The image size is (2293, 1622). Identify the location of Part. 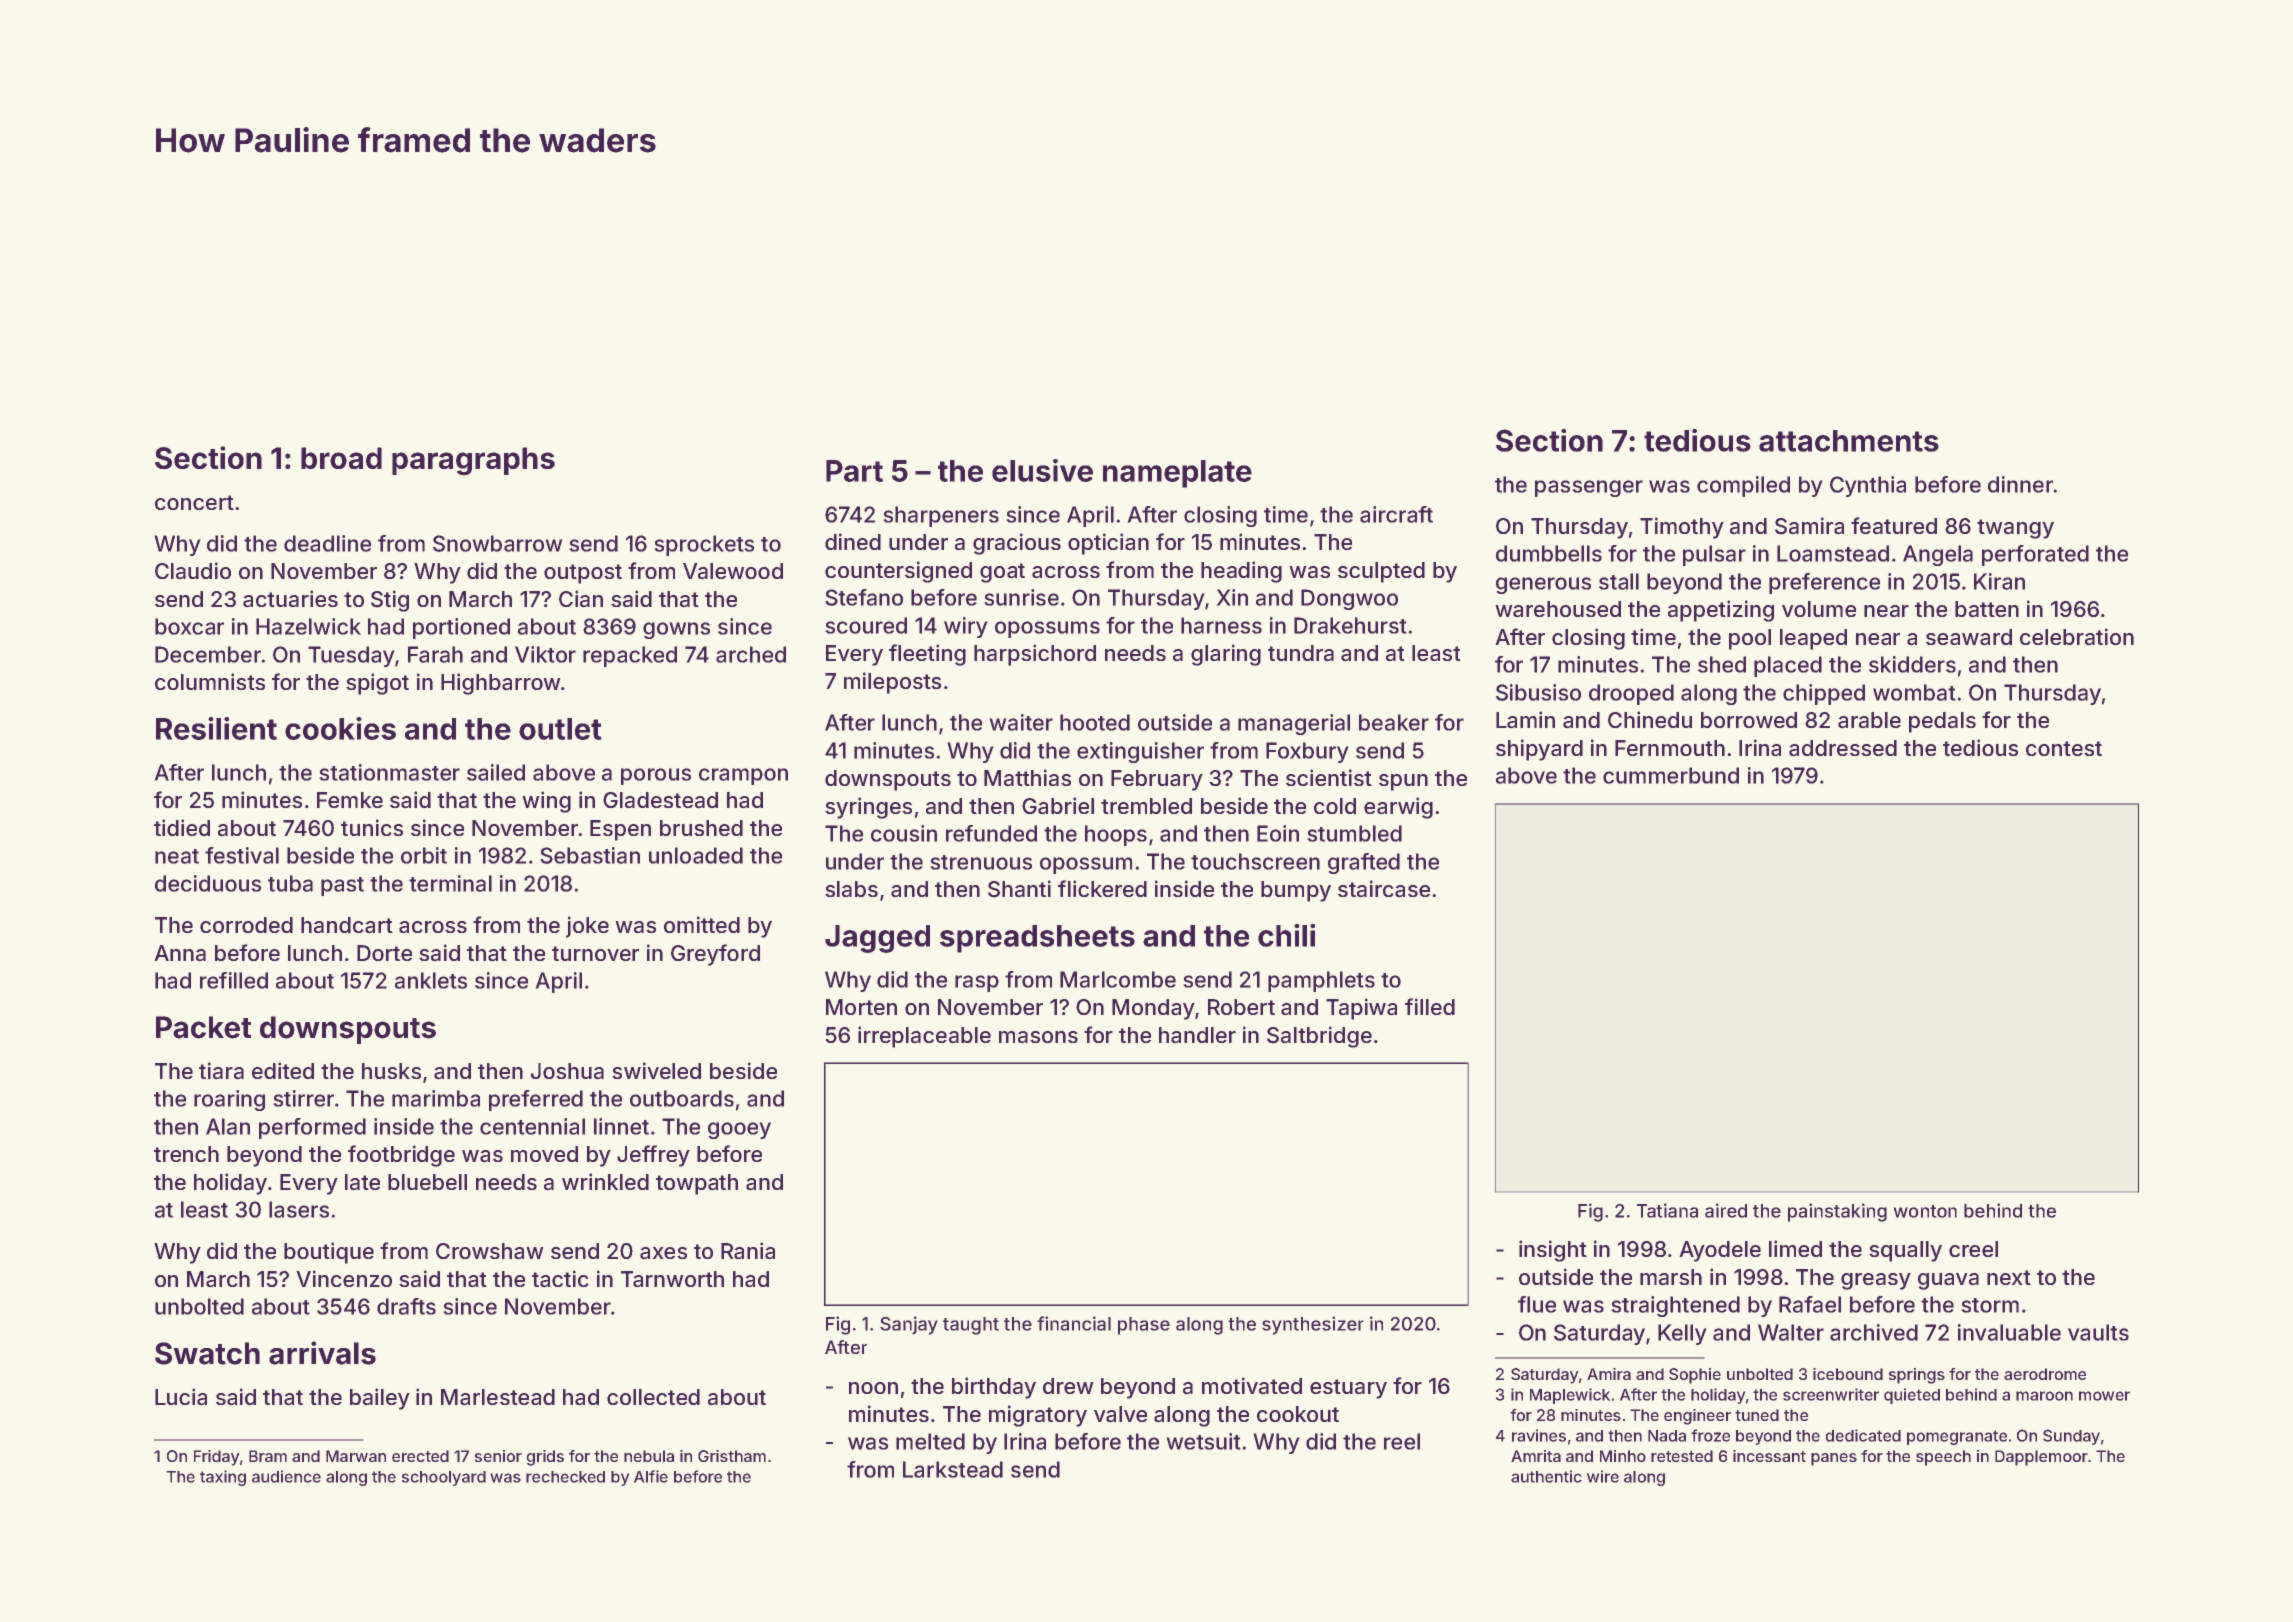
(854, 471).
